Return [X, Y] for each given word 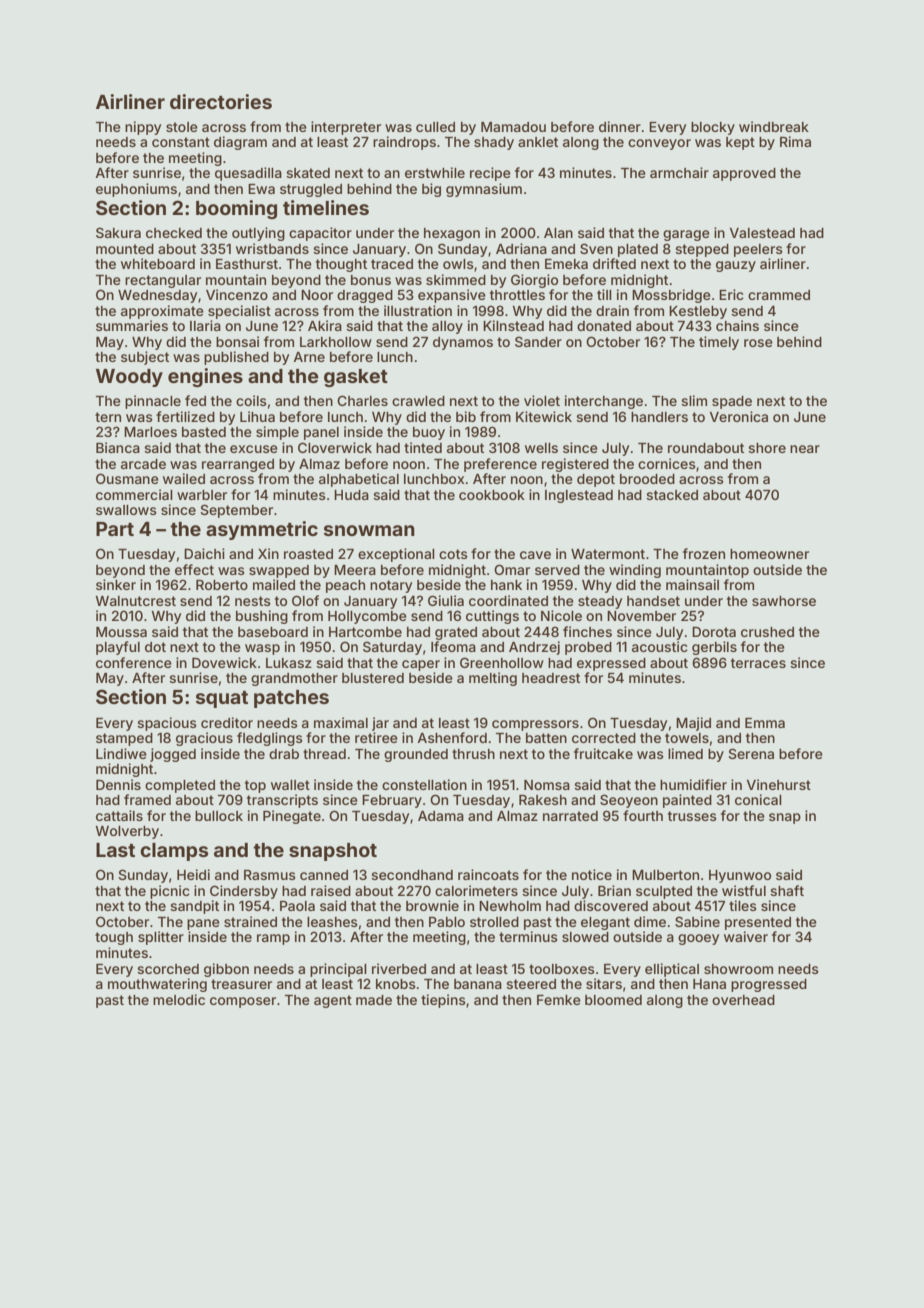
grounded [416, 755]
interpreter [346, 128]
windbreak [774, 126]
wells [541, 448]
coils [251, 400]
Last [115, 850]
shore [767, 448]
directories [221, 101]
